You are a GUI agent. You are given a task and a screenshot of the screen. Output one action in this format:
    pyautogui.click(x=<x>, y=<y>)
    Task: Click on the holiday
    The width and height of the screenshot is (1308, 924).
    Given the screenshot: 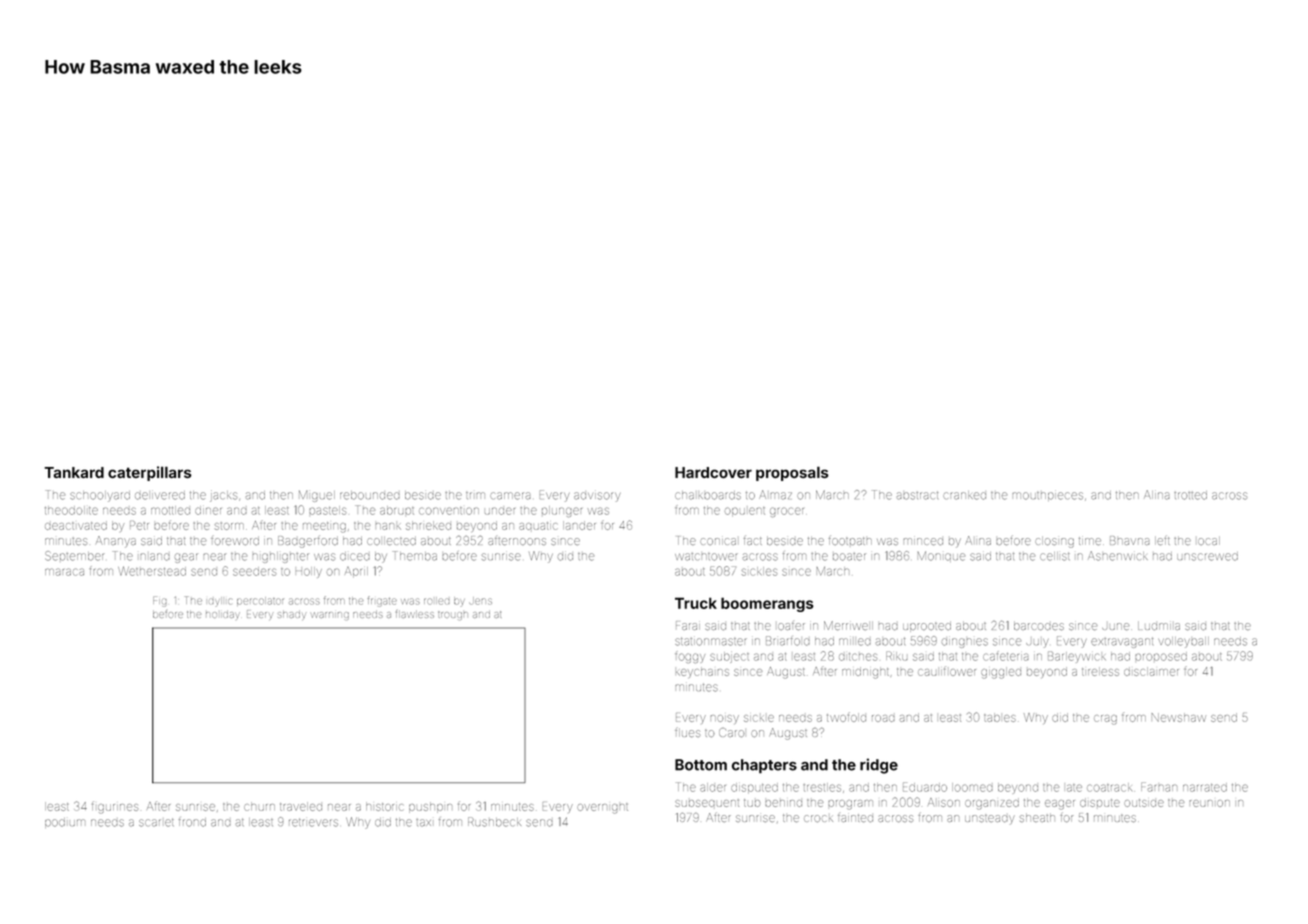 What is the action you would take?
    pyautogui.click(x=223, y=615)
